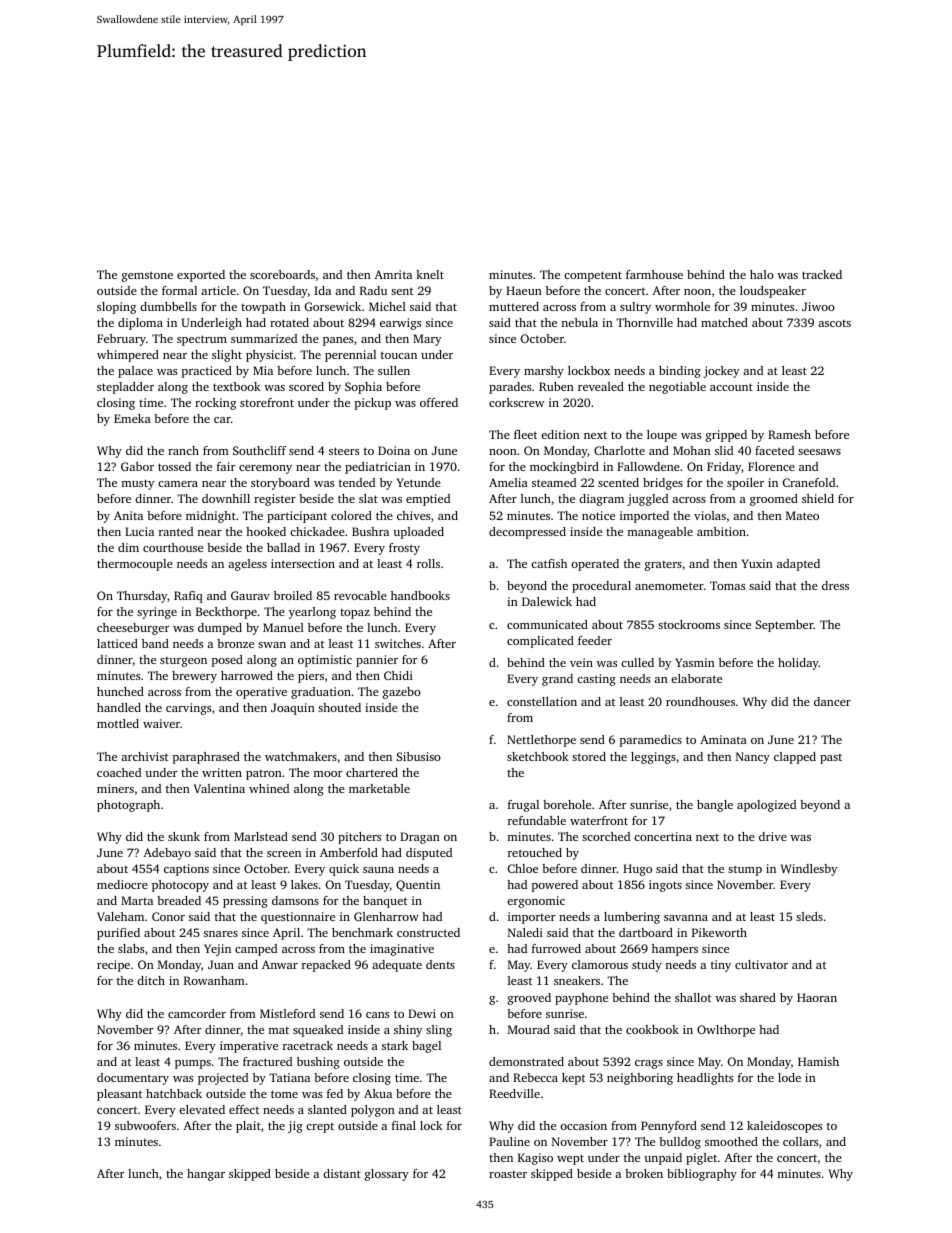 This screenshot has width=952, height=1233. I want to click on Tomas, so click(727, 585).
